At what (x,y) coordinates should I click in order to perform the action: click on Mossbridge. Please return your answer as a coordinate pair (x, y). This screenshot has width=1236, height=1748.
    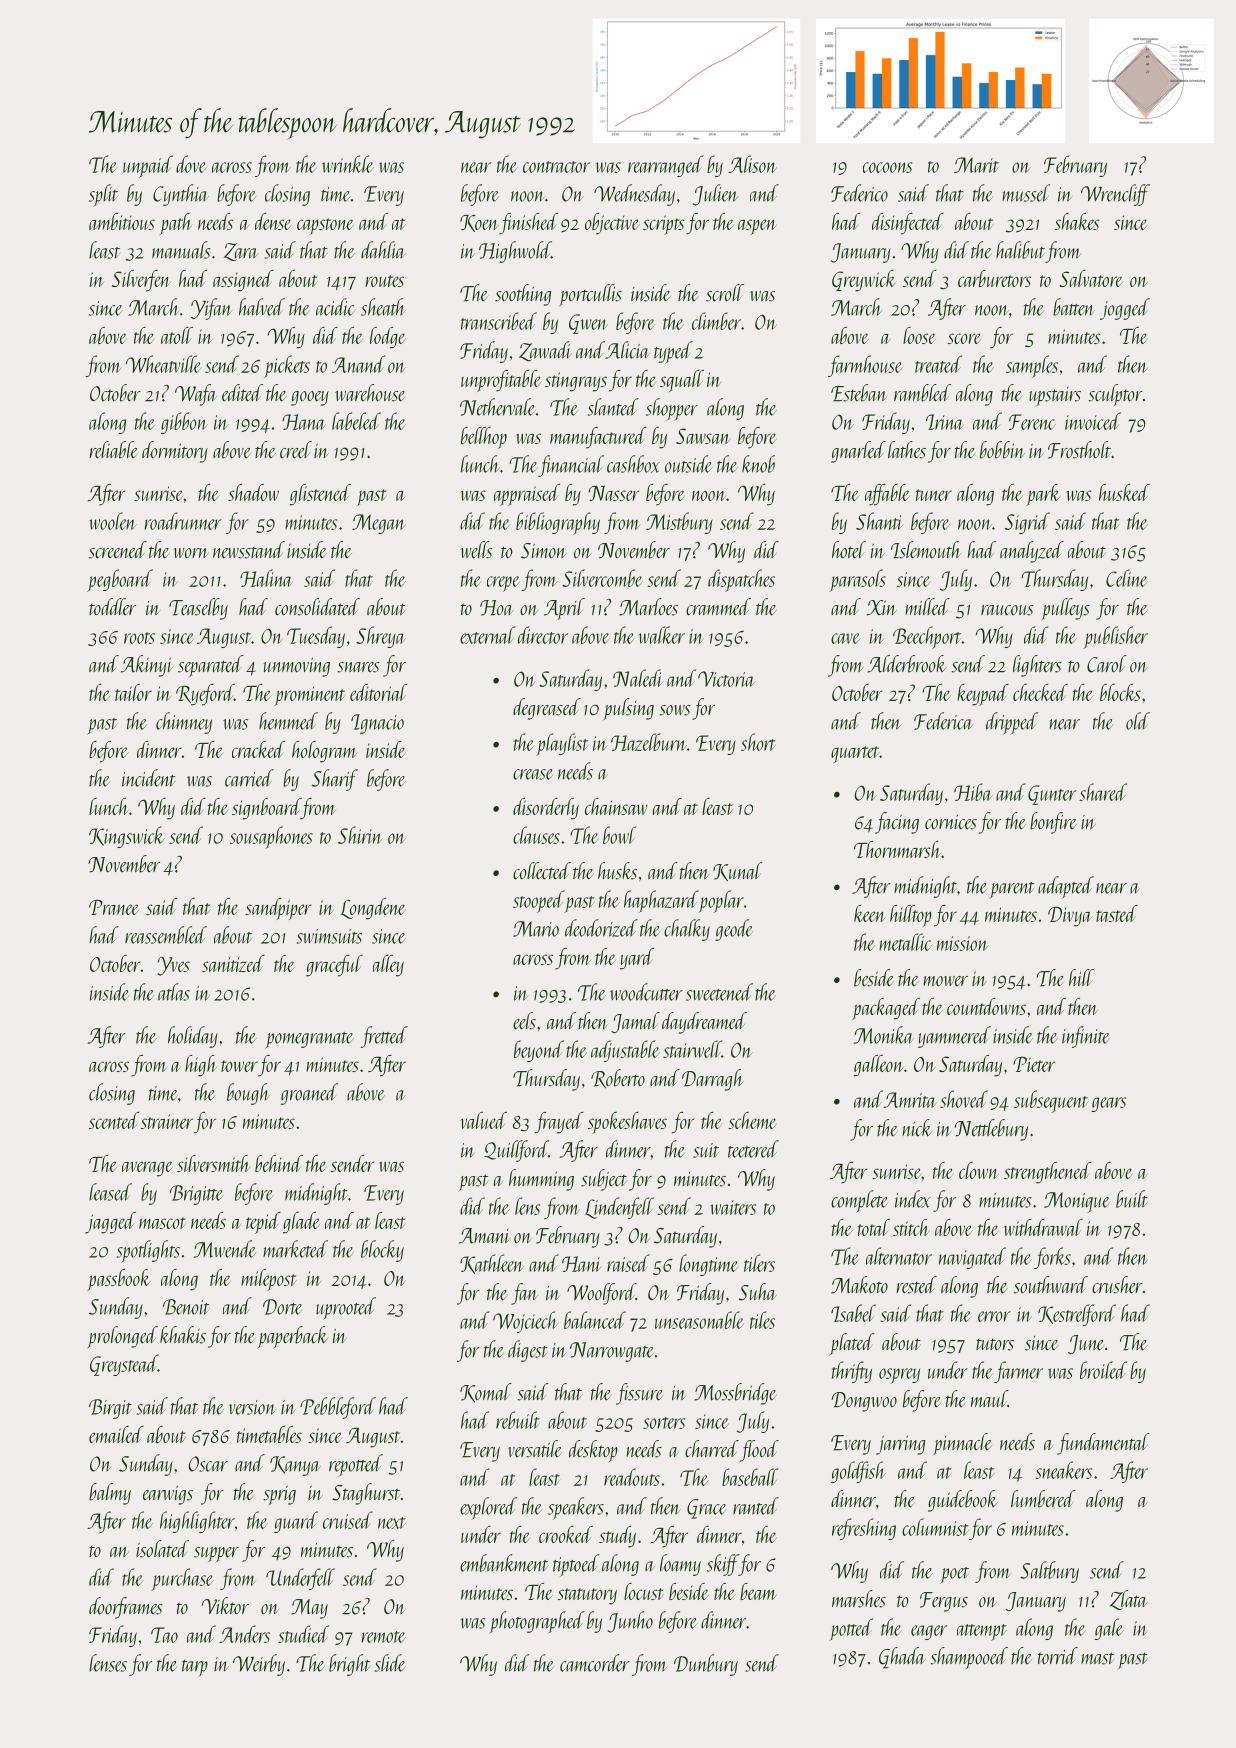
    Looking at the image, I should click on (735, 1394).
